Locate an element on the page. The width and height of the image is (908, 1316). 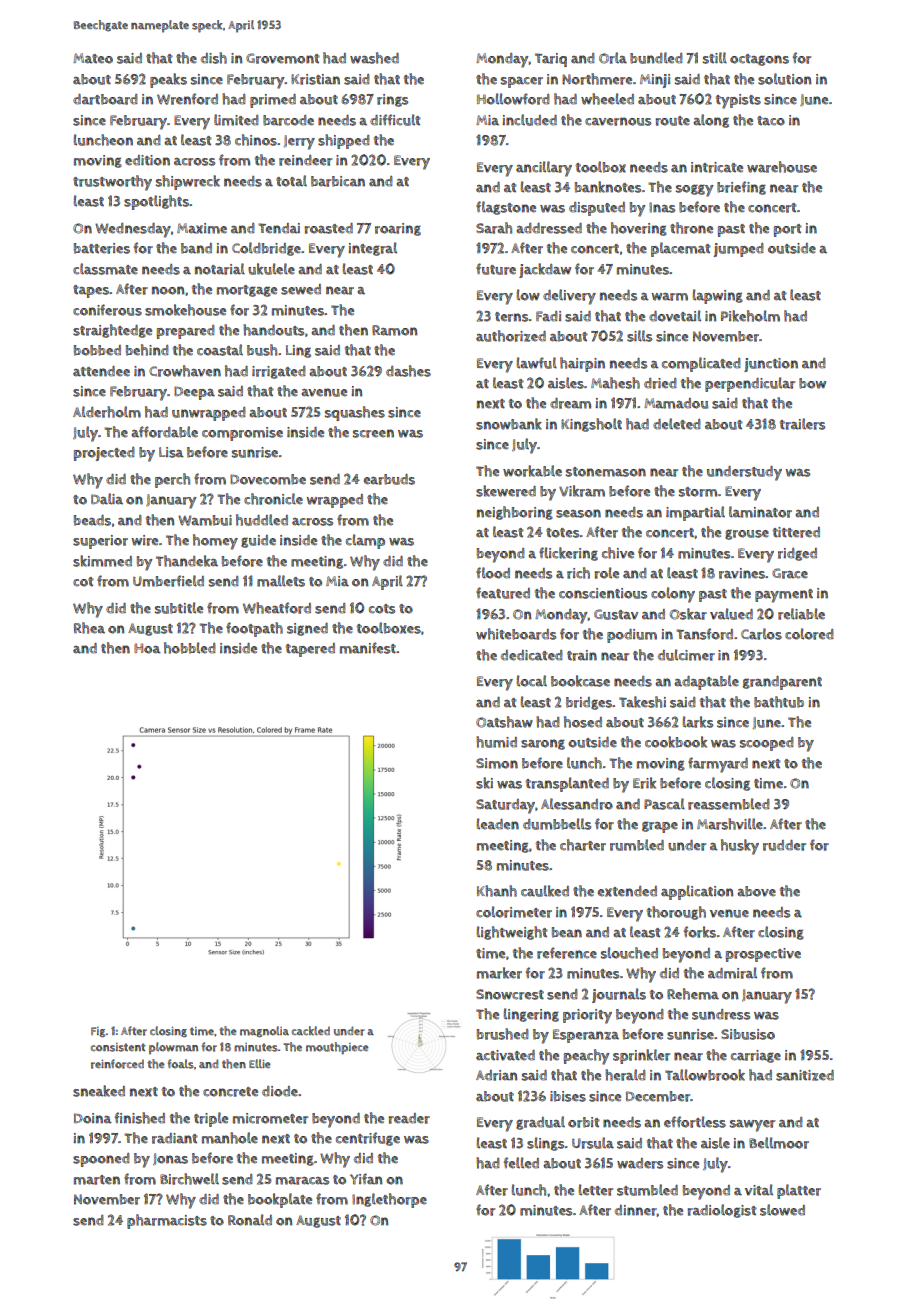
grouse is located at coordinates (747, 534).
